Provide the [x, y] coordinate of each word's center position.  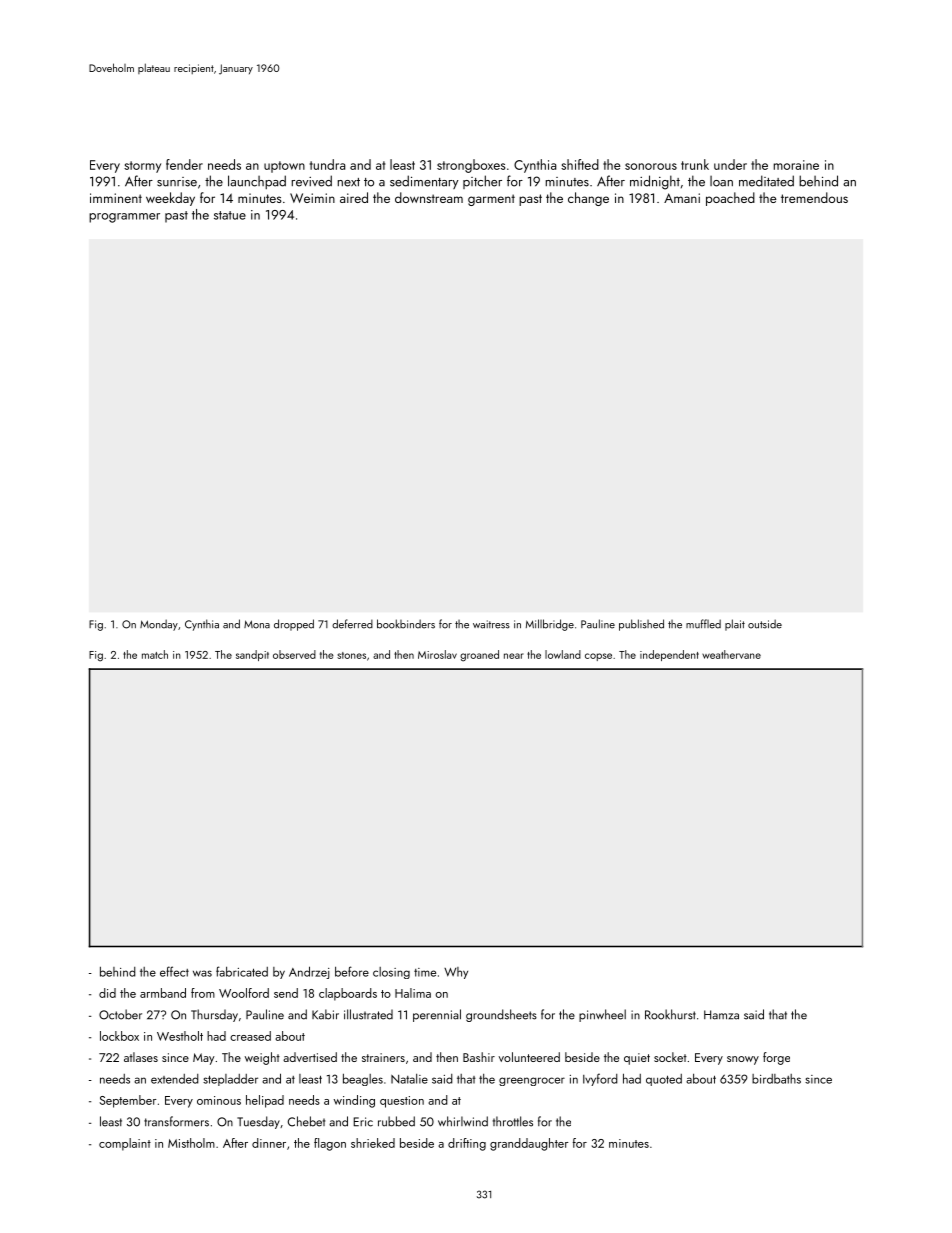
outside [765, 624]
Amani [682, 198]
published [641, 625]
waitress [491, 624]
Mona [257, 624]
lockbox [119, 1036]
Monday [159, 625]
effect [174, 971]
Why [456, 973]
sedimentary [424, 182]
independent [669, 655]
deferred [352, 624]
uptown [284, 167]
